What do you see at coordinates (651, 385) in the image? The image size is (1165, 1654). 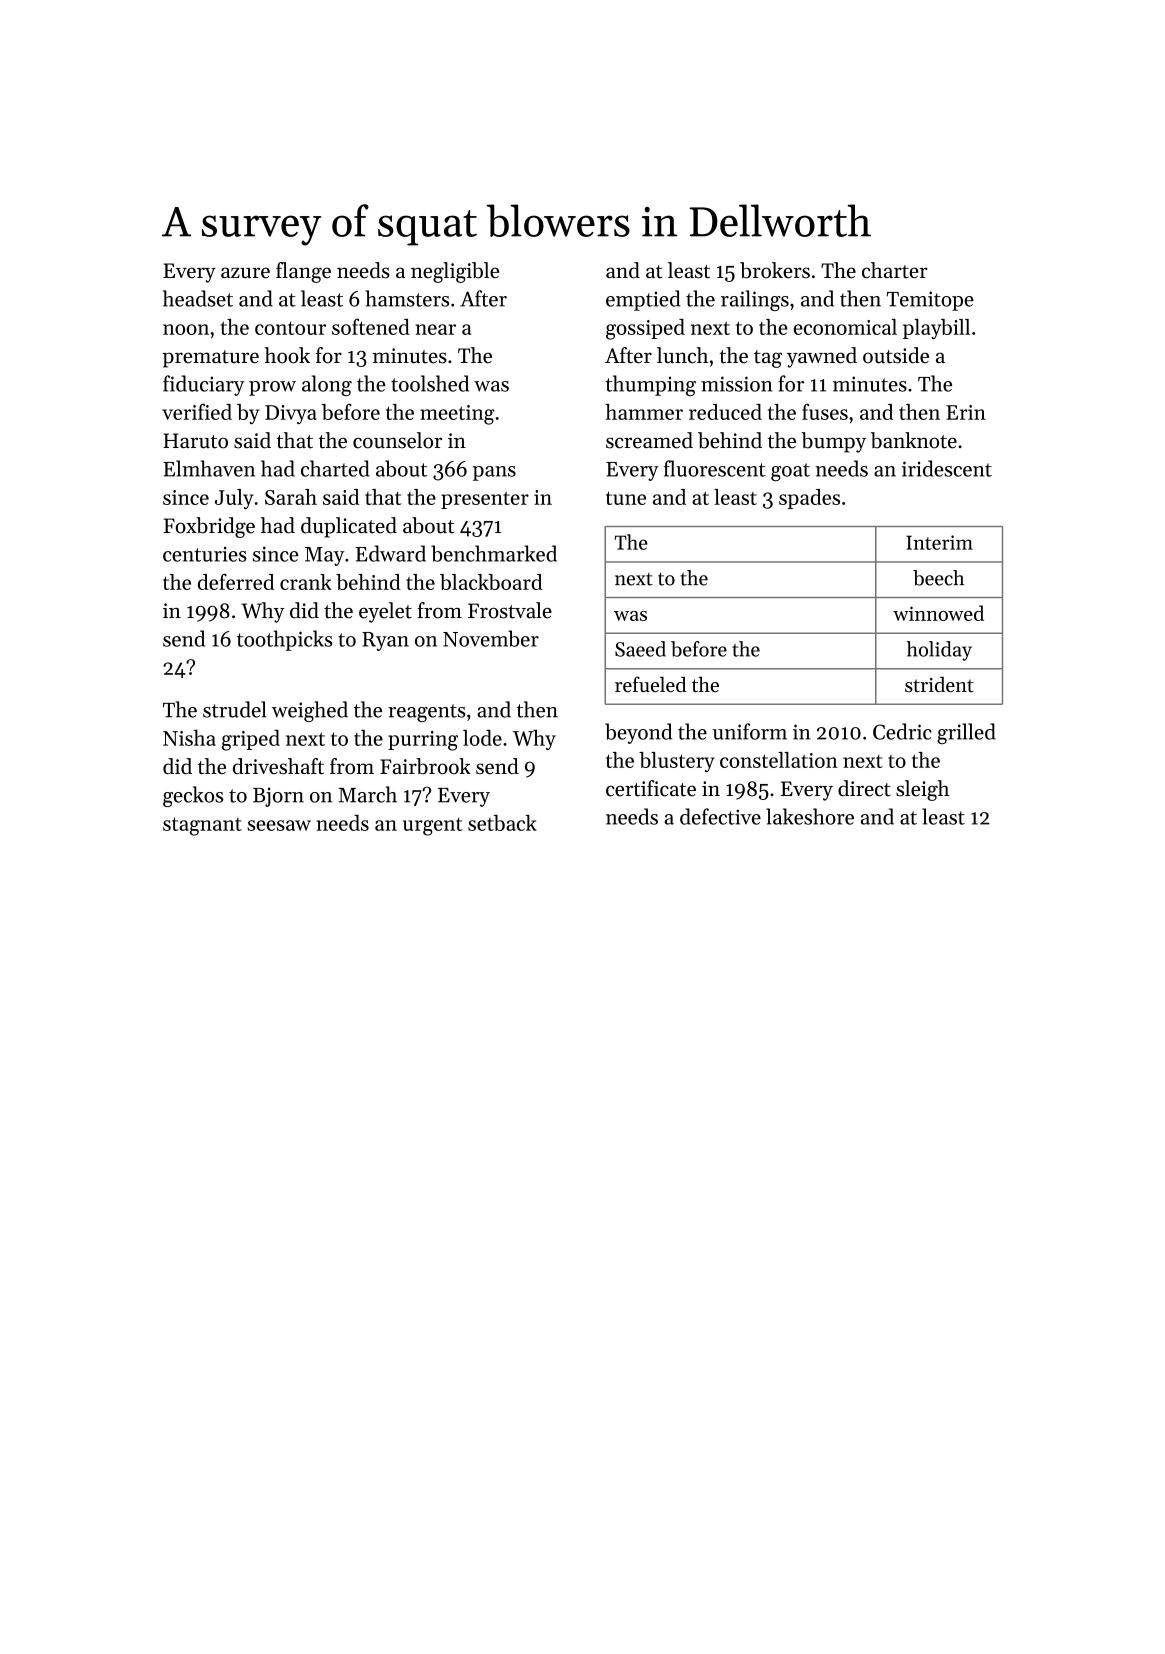 I see `thumping` at bounding box center [651, 385].
